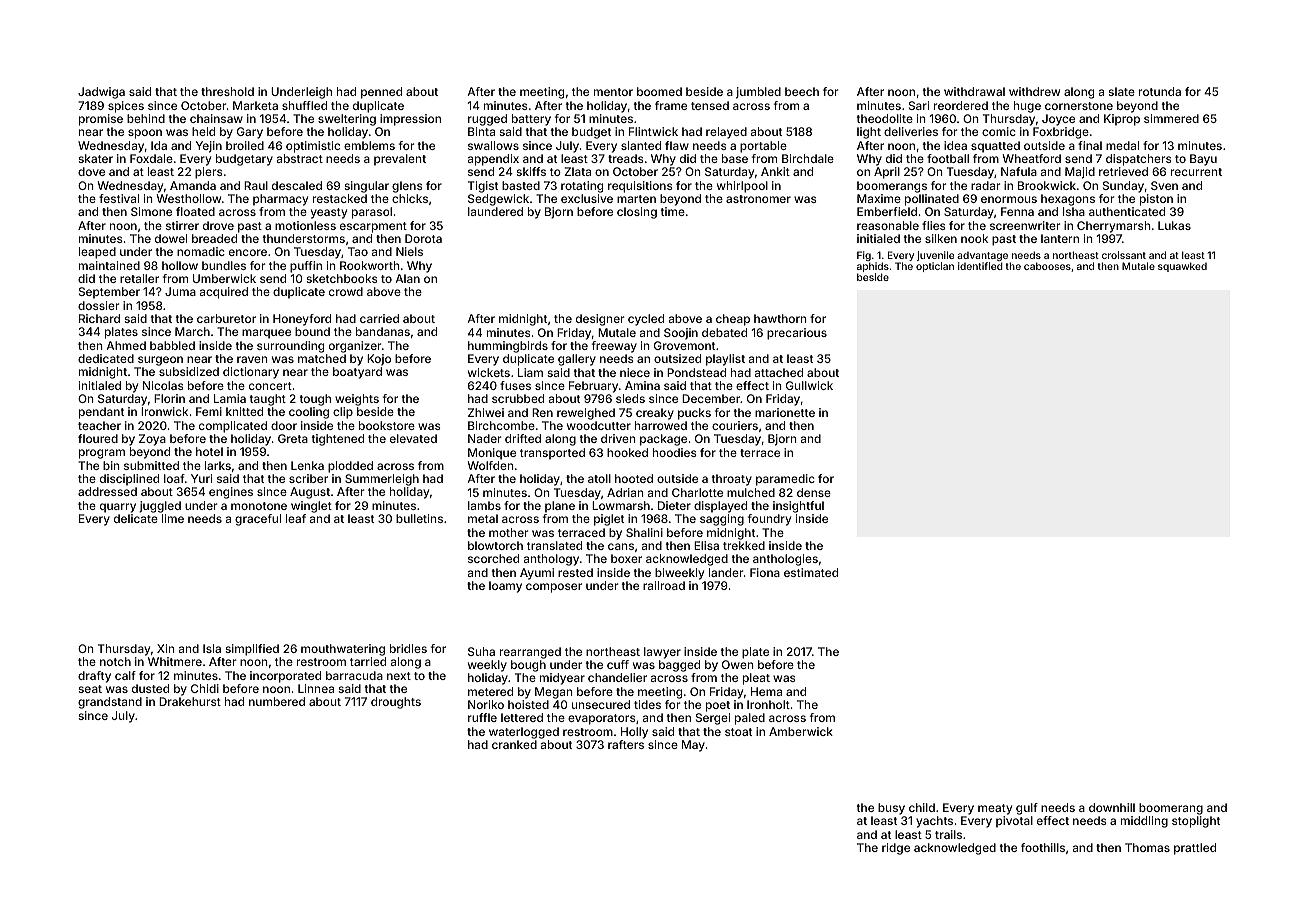 The image size is (1308, 924). I want to click on spoon, so click(145, 134).
